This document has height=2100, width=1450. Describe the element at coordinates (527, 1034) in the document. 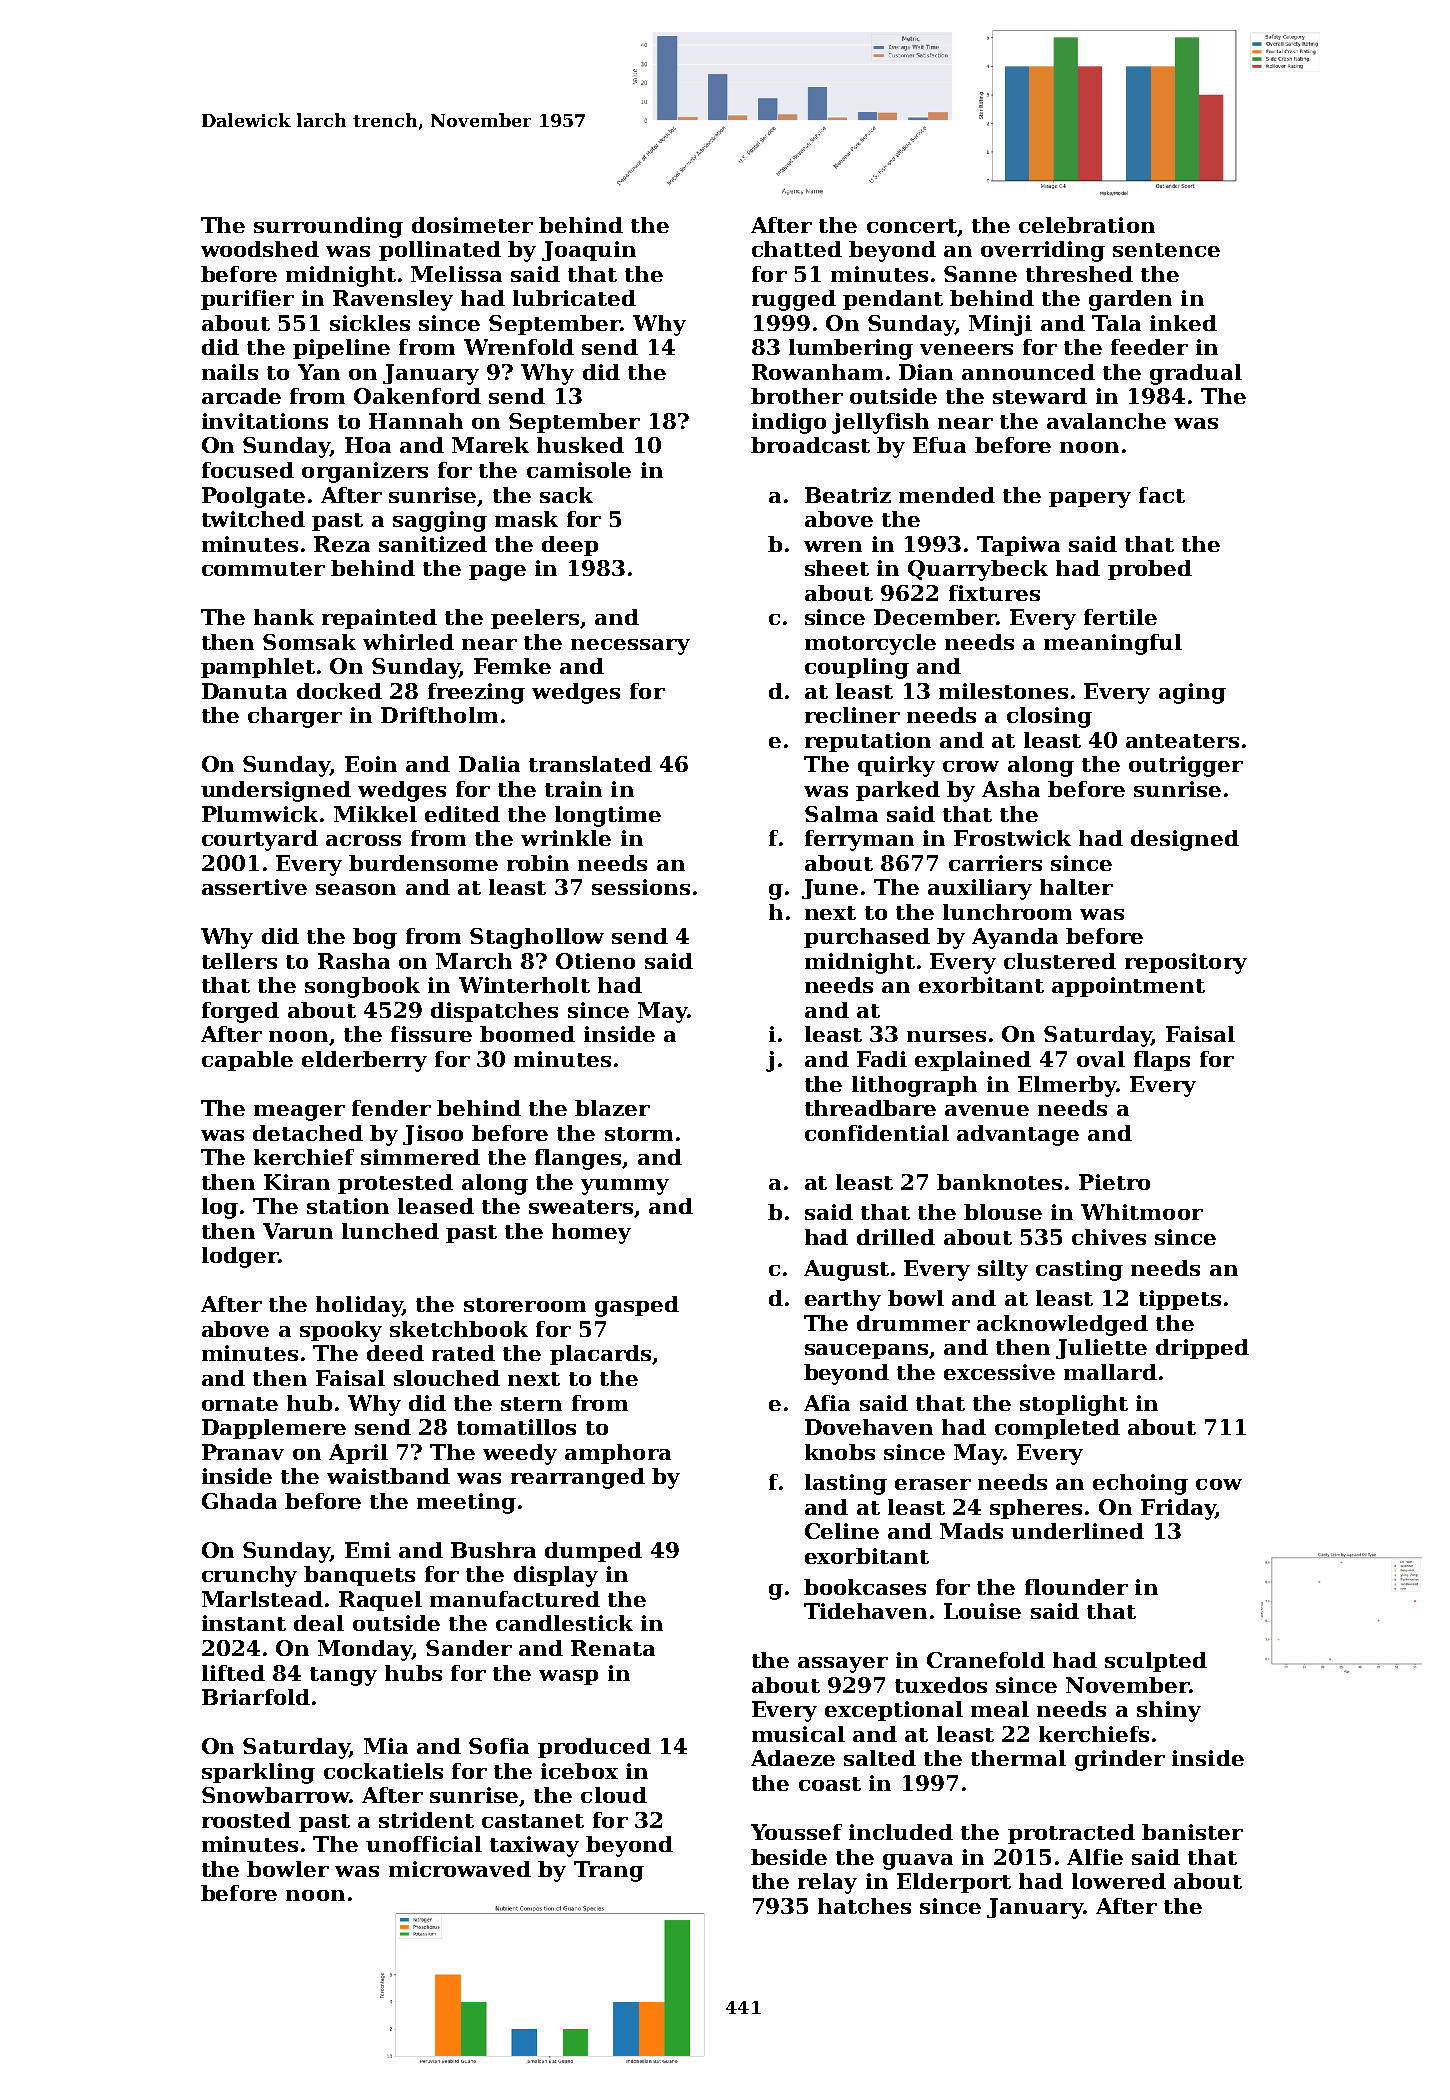

I see `boomed` at that location.
